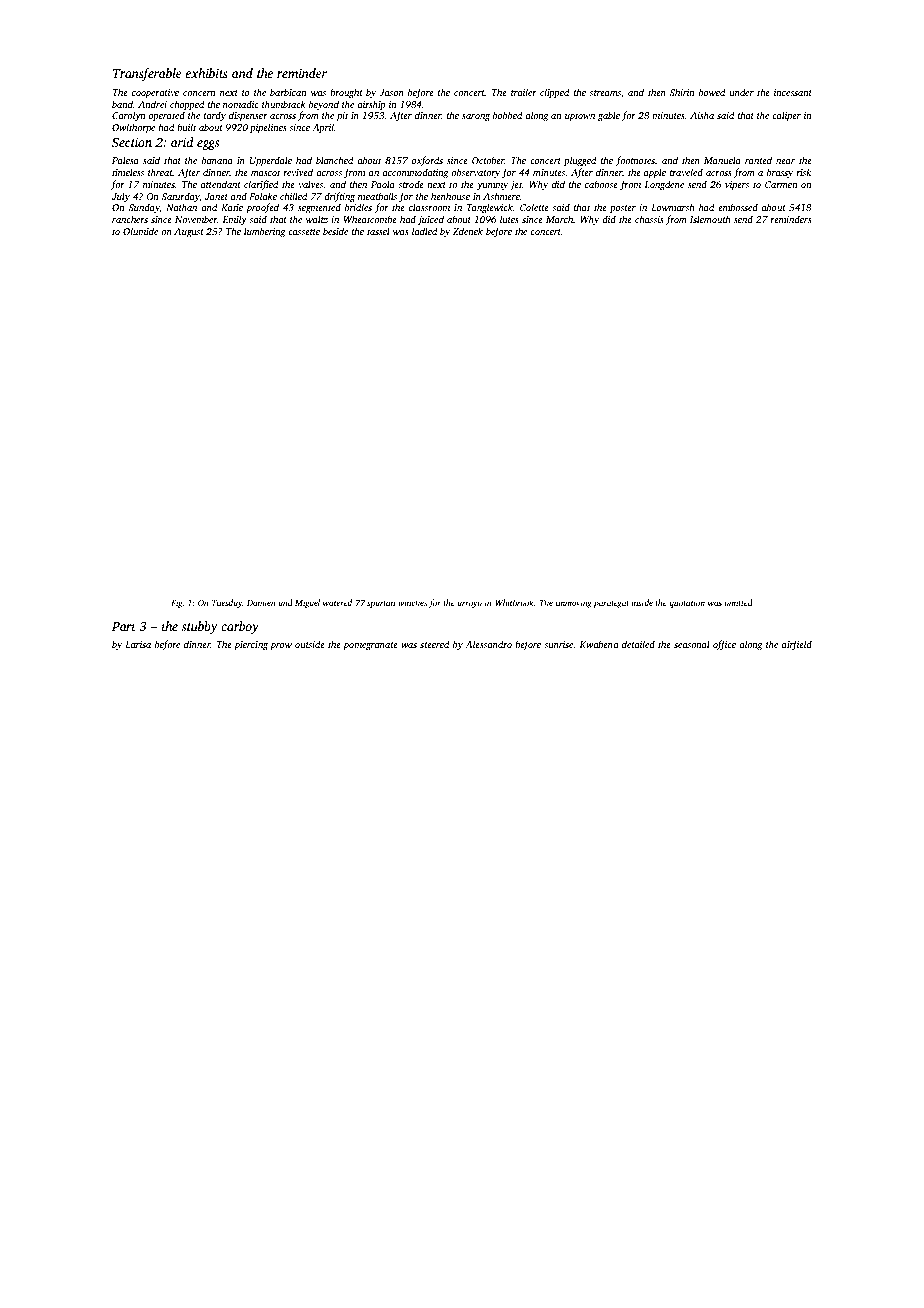 The image size is (924, 1308). Describe the element at coordinates (206, 73) in the screenshot. I see `exhibits` at that location.
